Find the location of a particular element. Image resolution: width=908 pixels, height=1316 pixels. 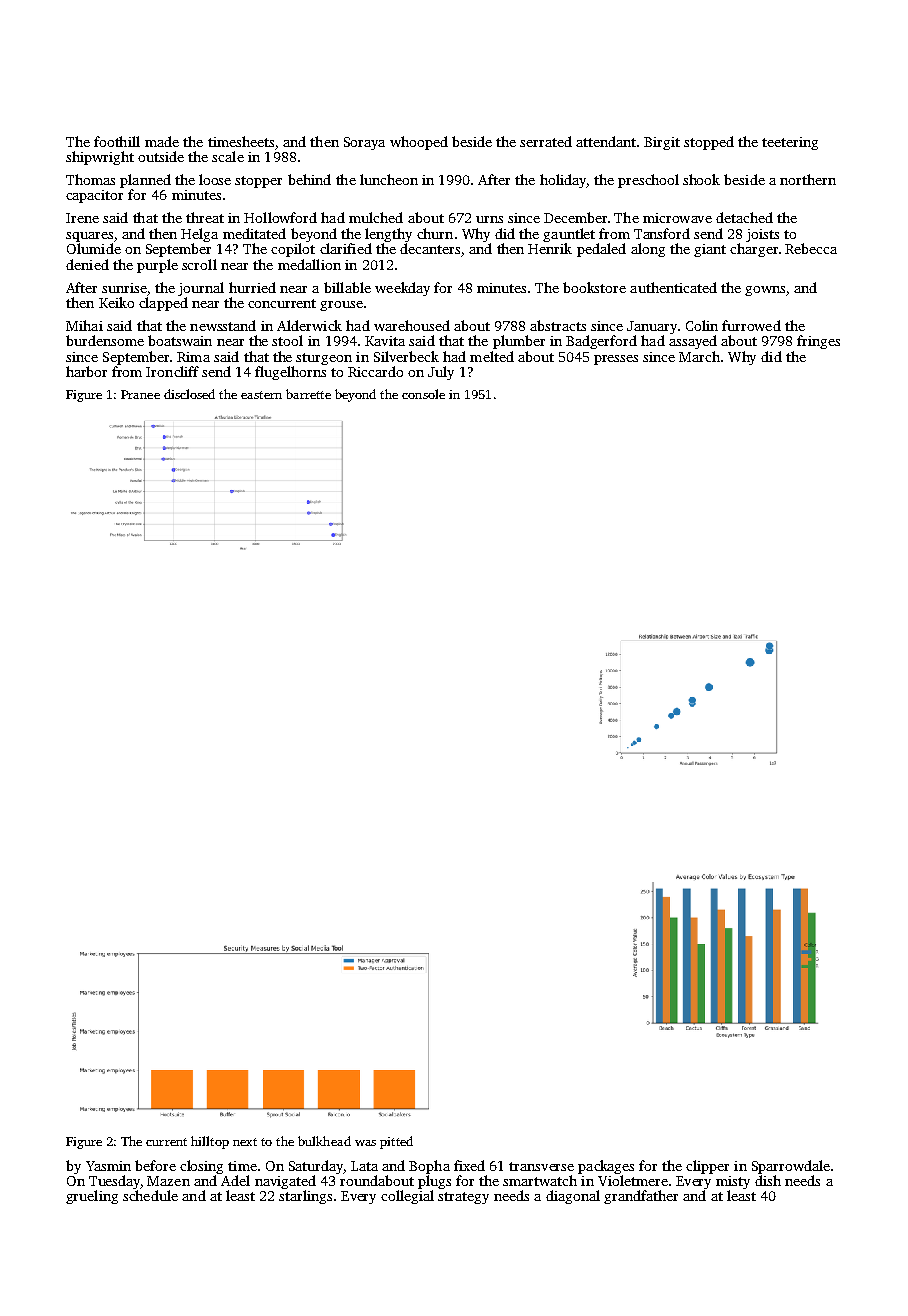

Pranee is located at coordinates (140, 394).
